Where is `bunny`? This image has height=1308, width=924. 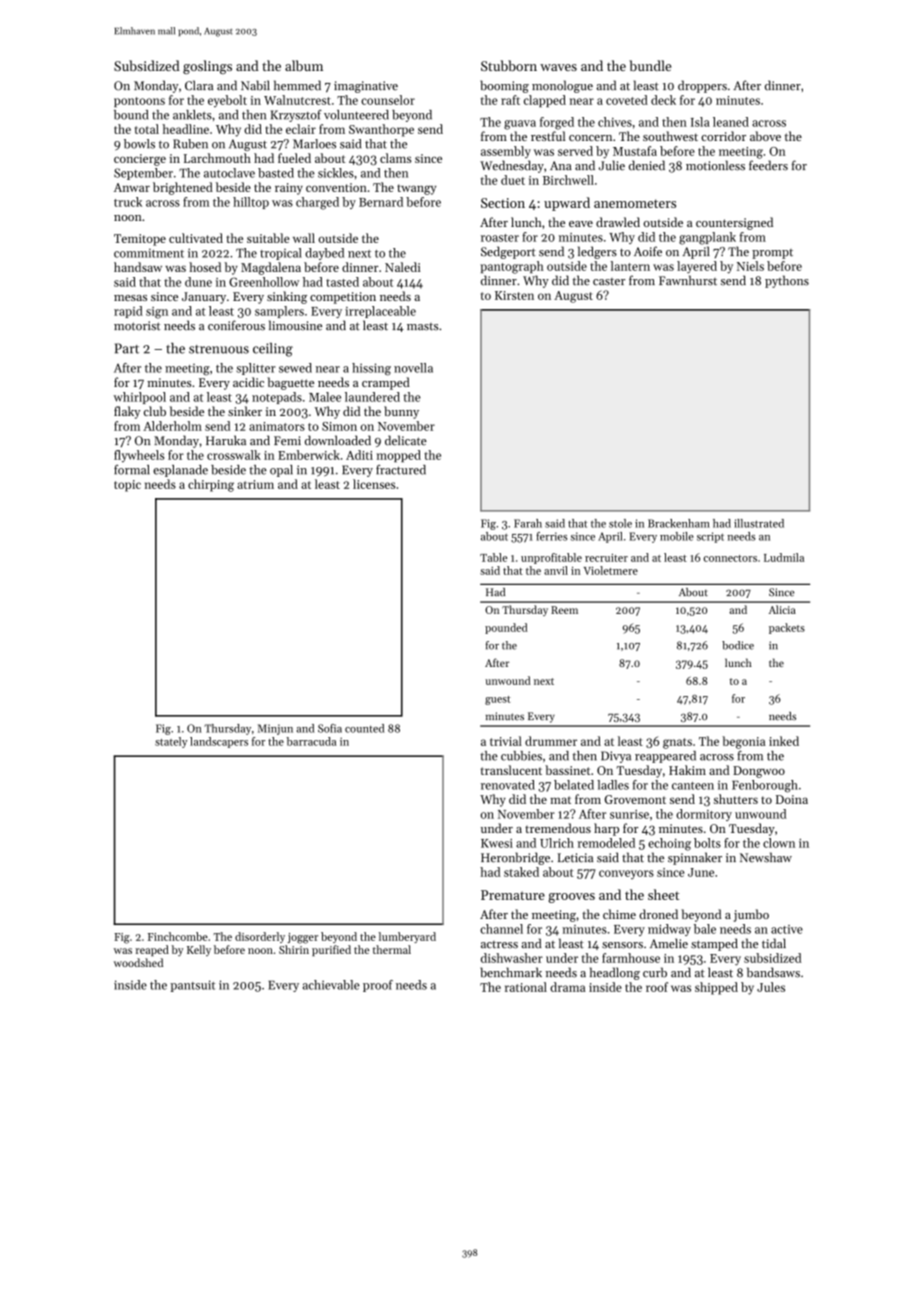 bunny is located at coordinates (401, 412).
